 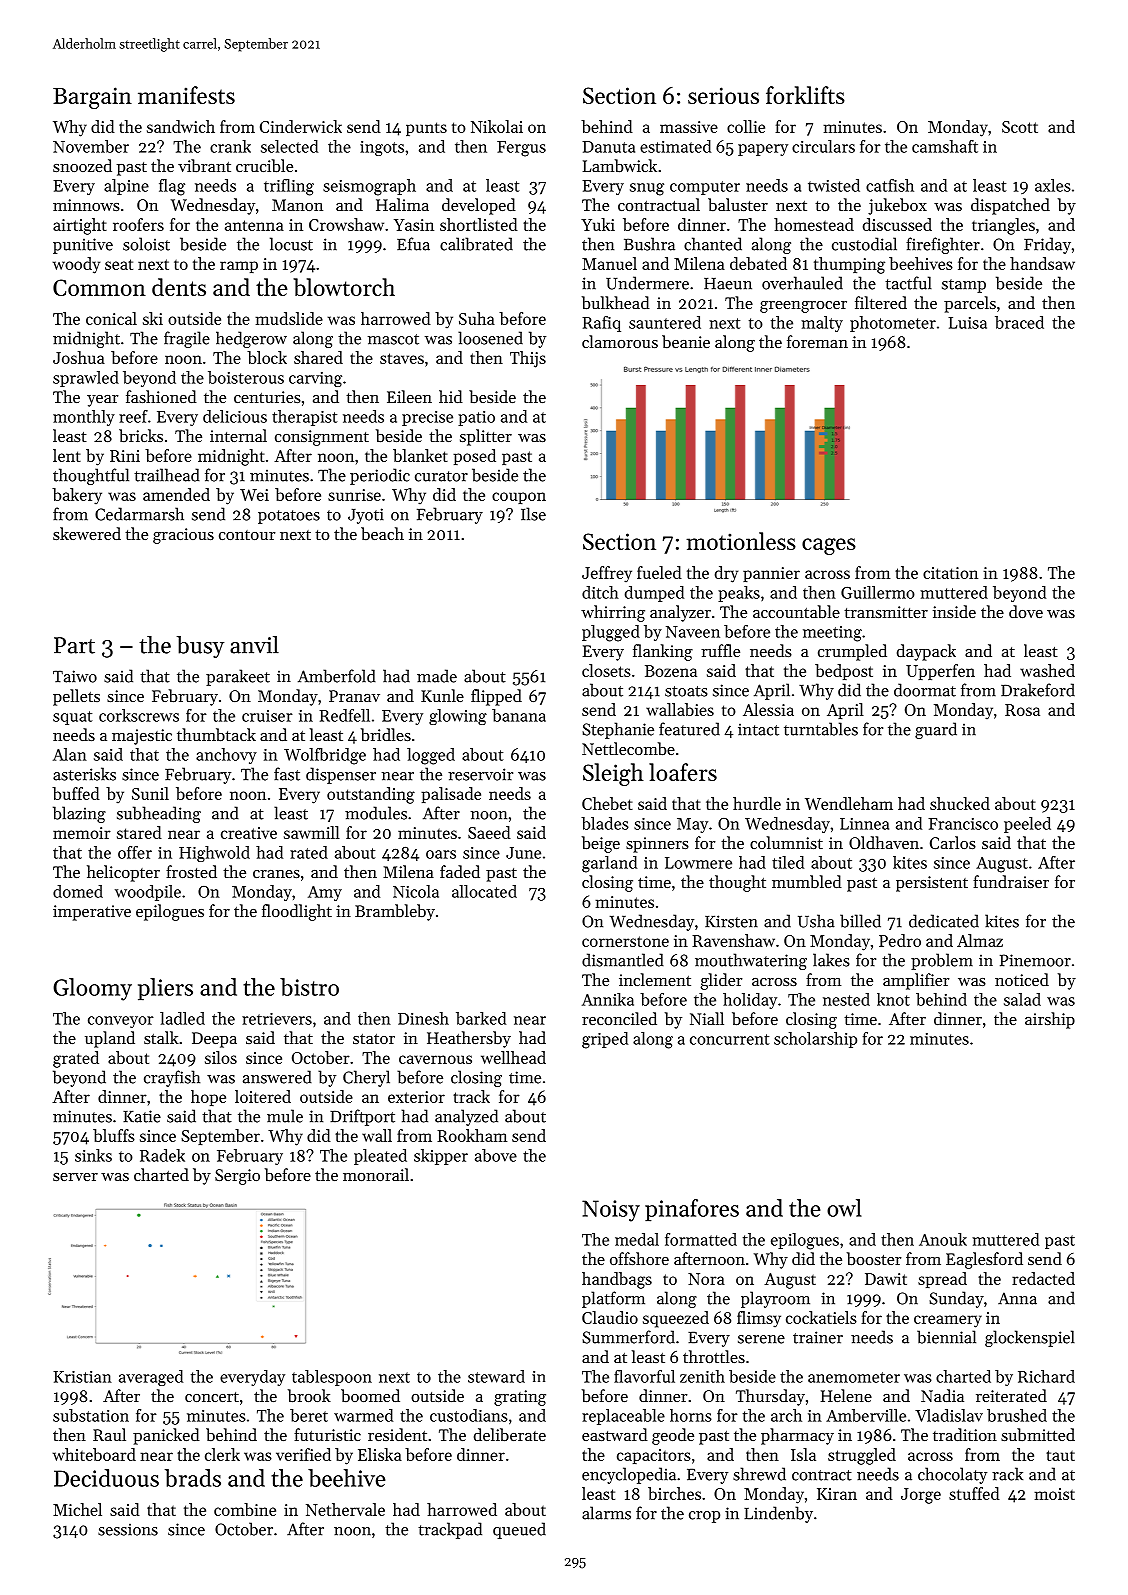 What do you see at coordinates (617, 1280) in the screenshot?
I see `handbags` at bounding box center [617, 1280].
